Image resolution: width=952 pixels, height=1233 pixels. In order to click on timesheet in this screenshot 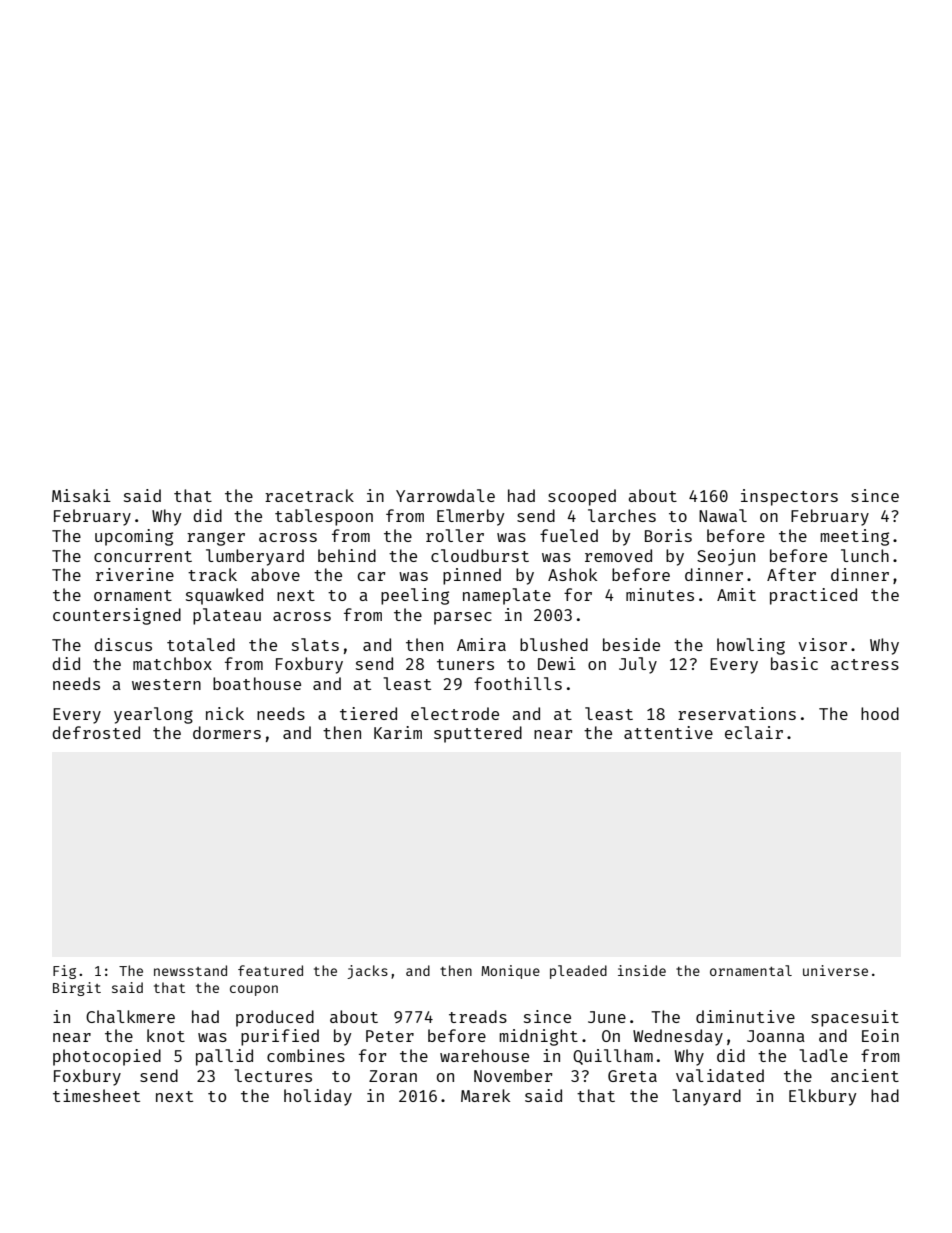, I will do `click(96, 1095)`.
